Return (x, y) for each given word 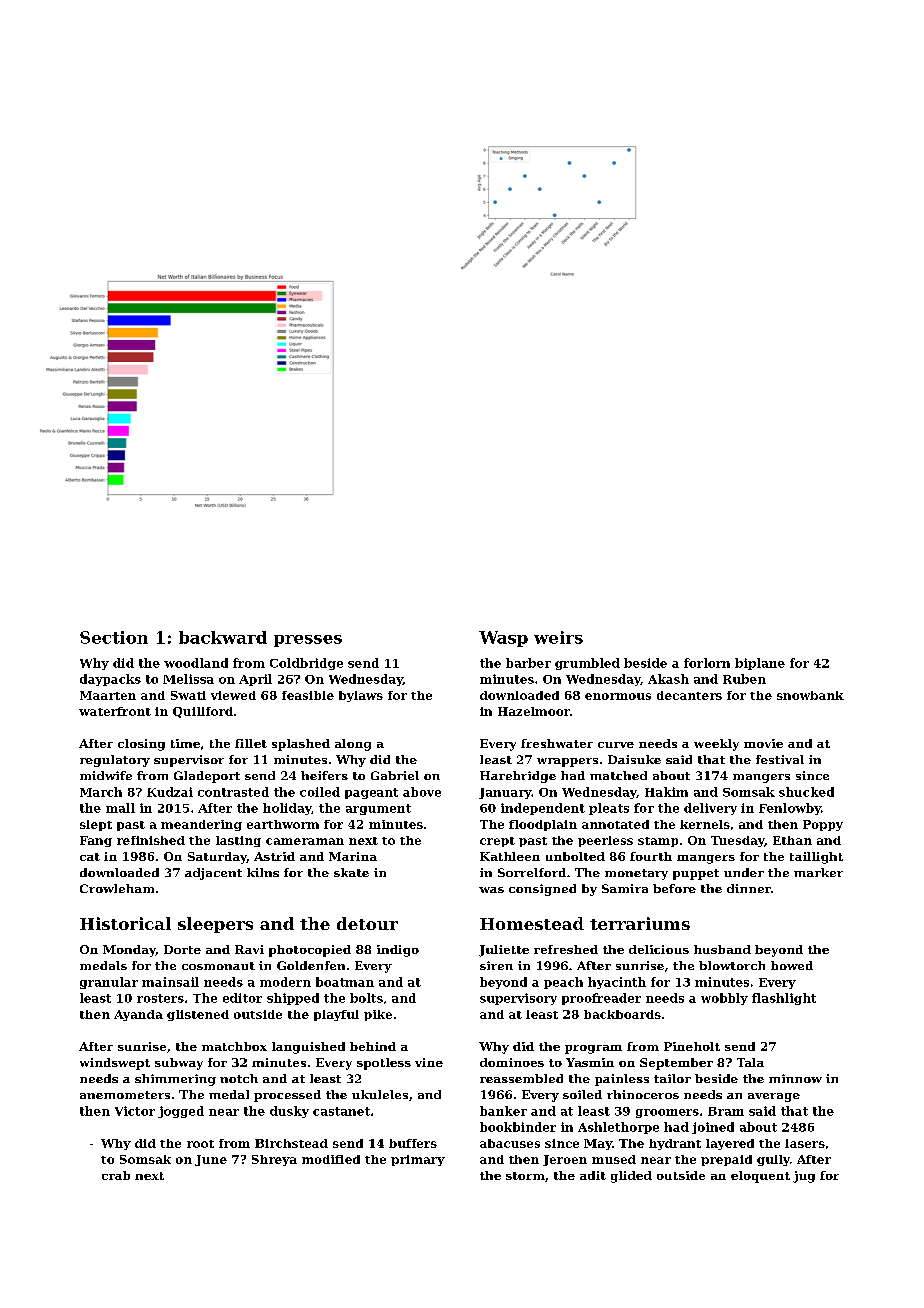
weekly (716, 745)
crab (116, 1175)
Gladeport (207, 777)
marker (818, 872)
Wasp (503, 639)
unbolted (575, 856)
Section (114, 637)
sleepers (215, 925)
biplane (760, 664)
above (422, 792)
